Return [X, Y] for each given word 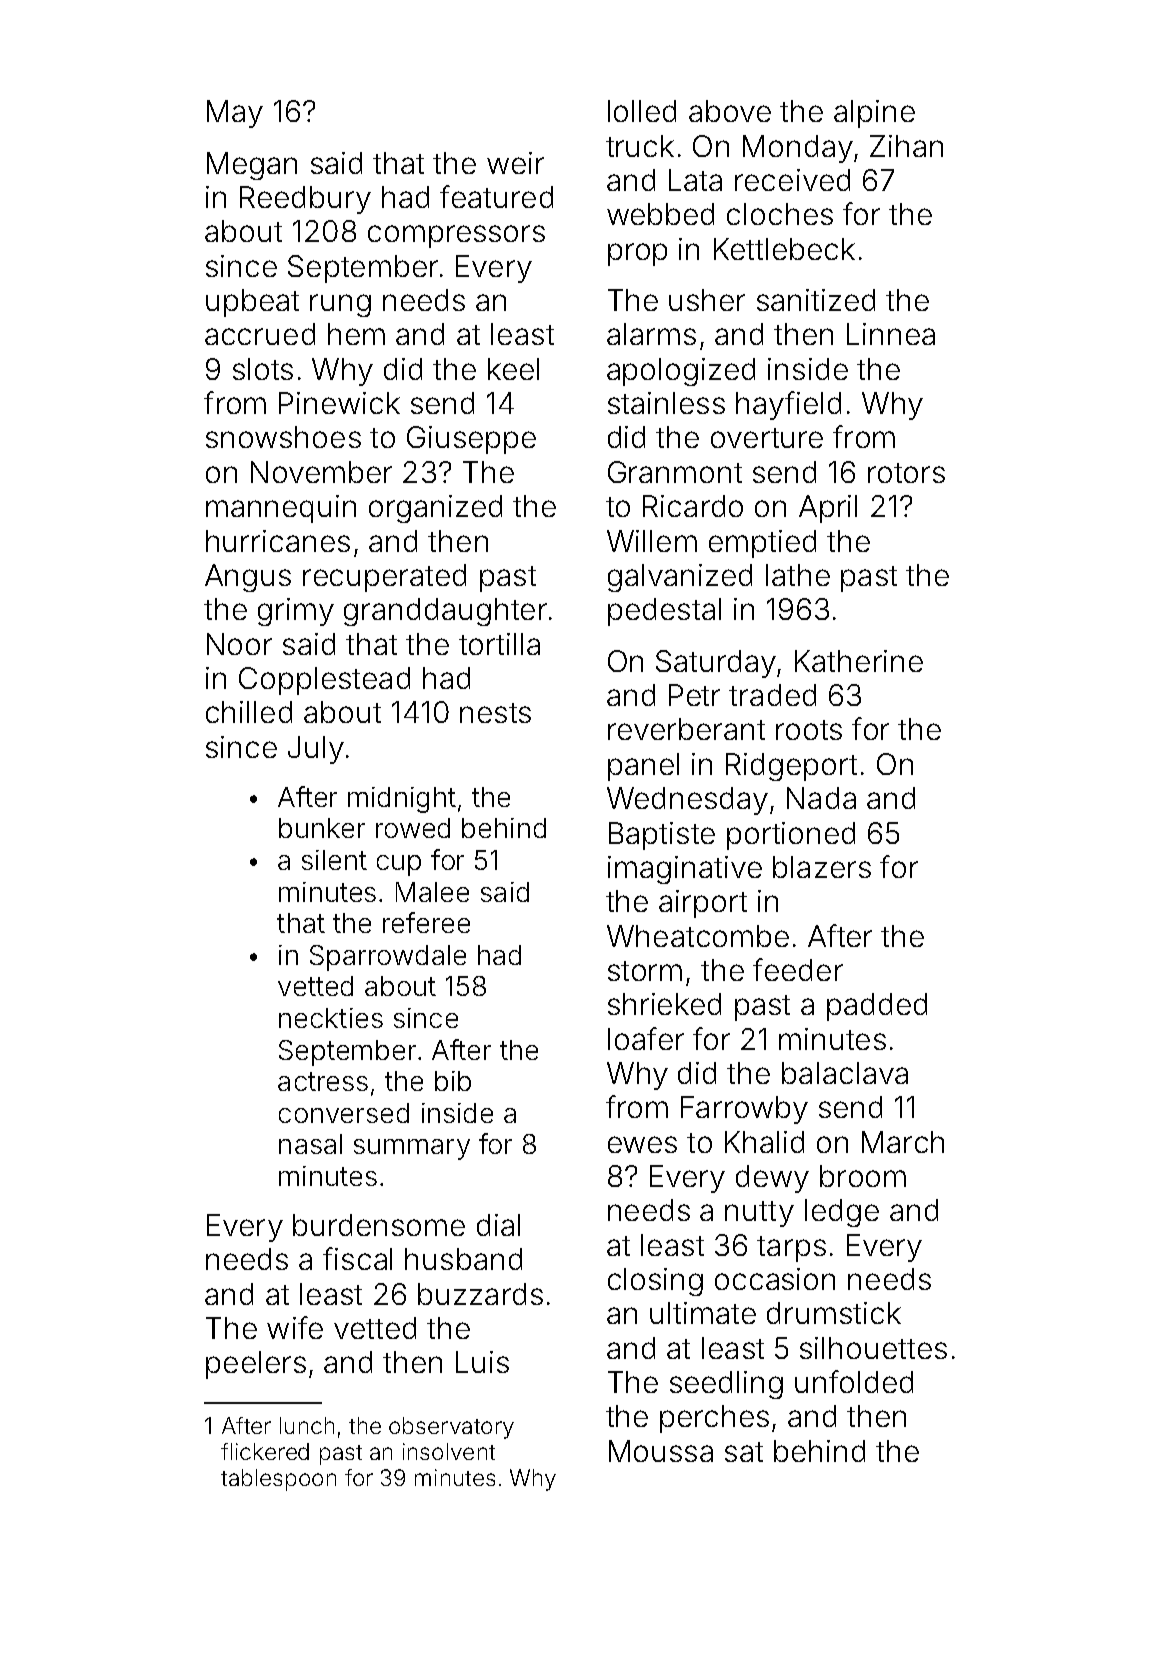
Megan [252, 166]
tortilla [499, 644]
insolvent [449, 1451]
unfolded [854, 1381]
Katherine [859, 661]
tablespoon [278, 1480]
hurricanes [278, 541]
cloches [780, 214]
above [730, 111]
